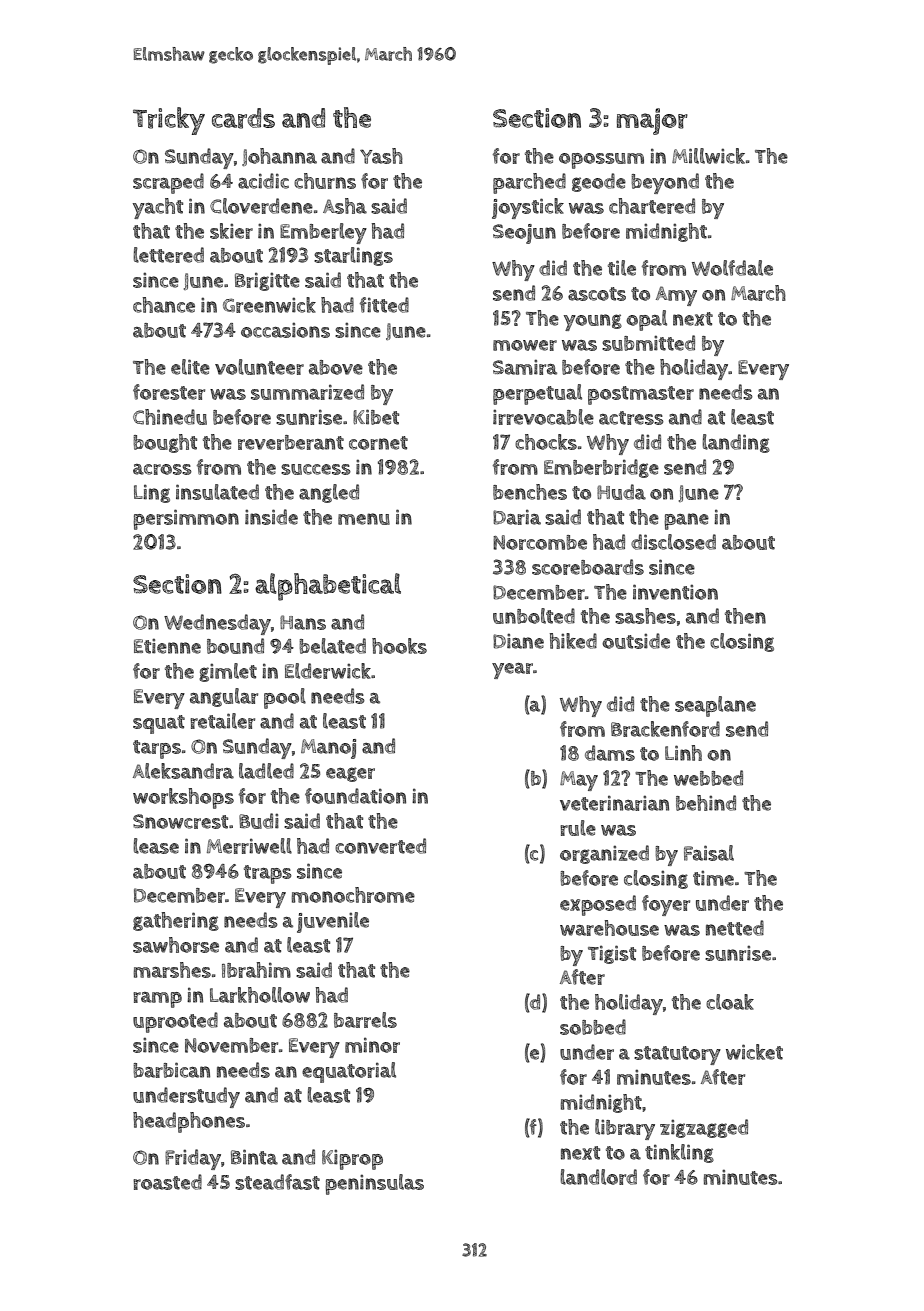  I want to click on Wednesday, so click(217, 624).
